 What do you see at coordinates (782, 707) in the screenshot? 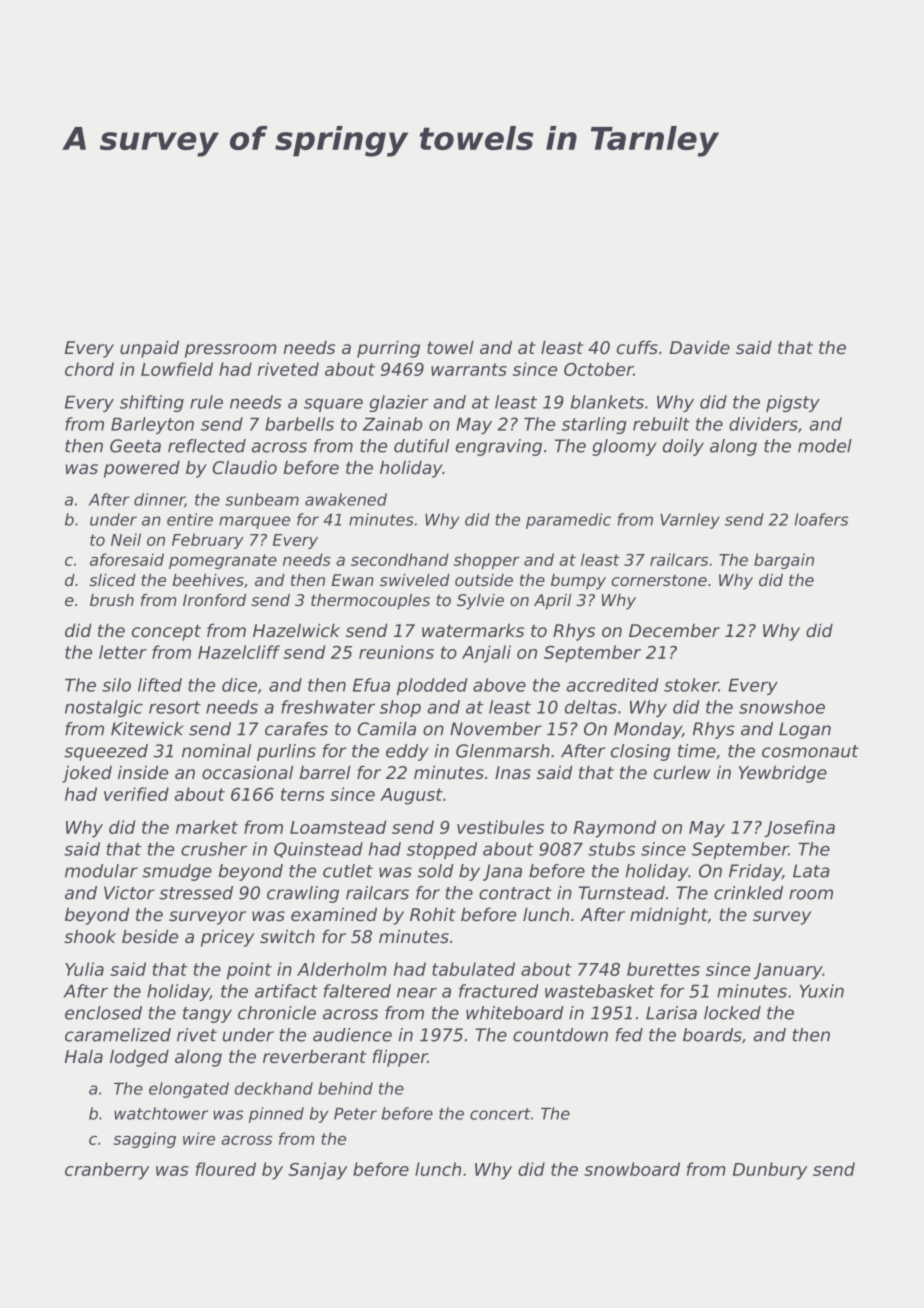
I see `snowshoe` at bounding box center [782, 707].
